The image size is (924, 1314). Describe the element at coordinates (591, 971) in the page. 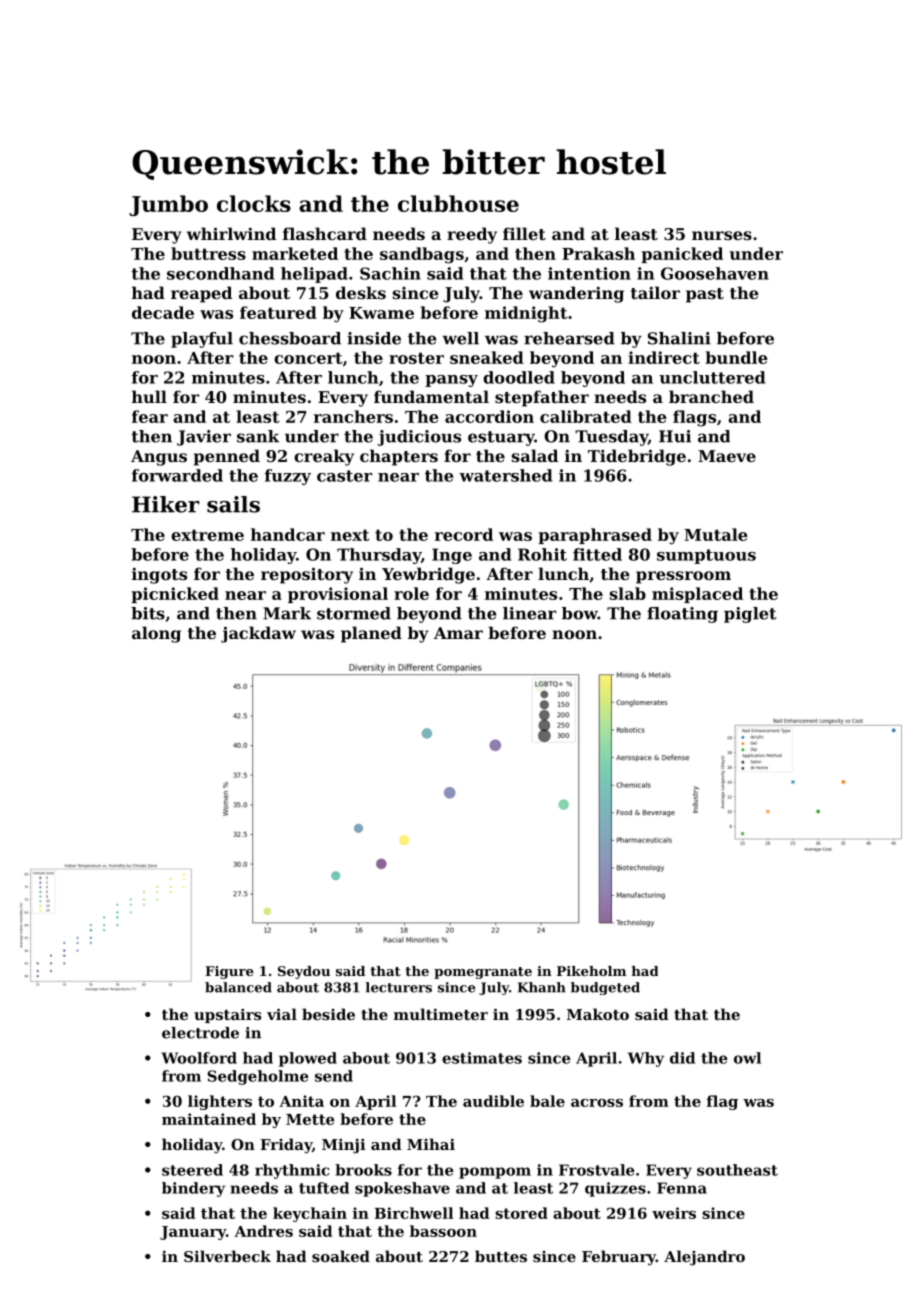

I see `Pikeholm` at that location.
